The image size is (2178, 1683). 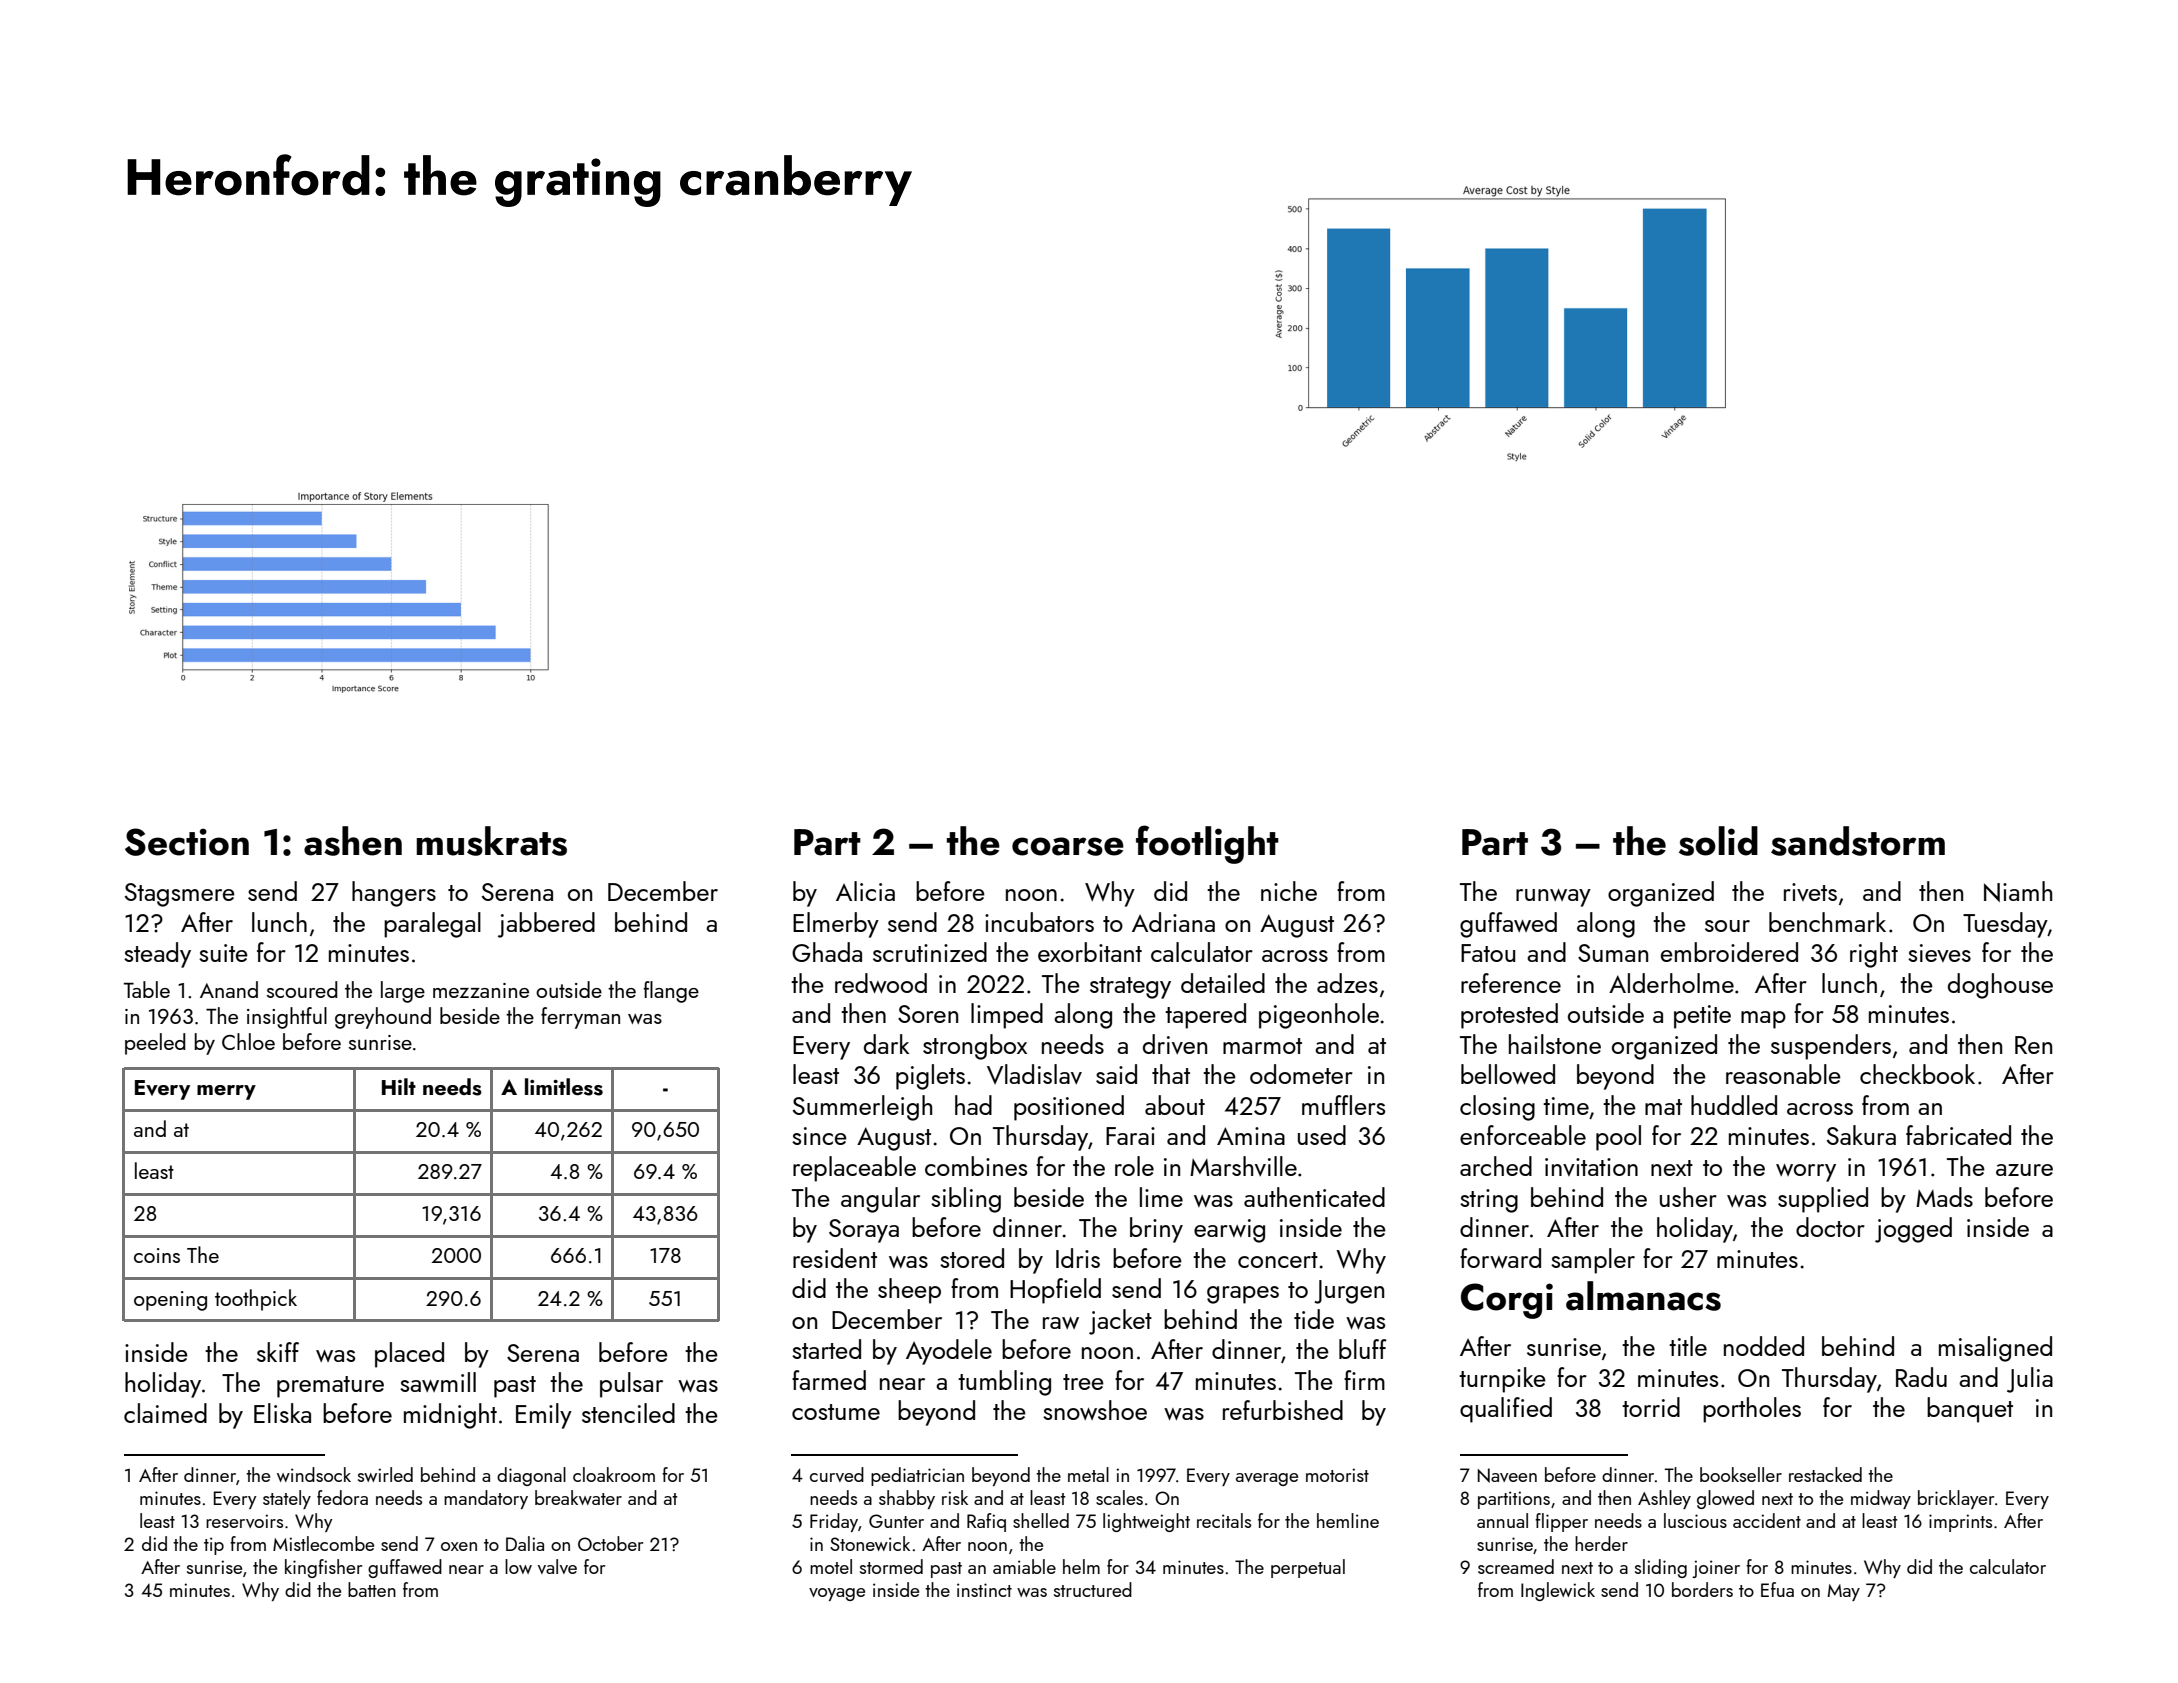 What do you see at coordinates (837, 1594) in the screenshot?
I see `voyage` at bounding box center [837, 1594].
